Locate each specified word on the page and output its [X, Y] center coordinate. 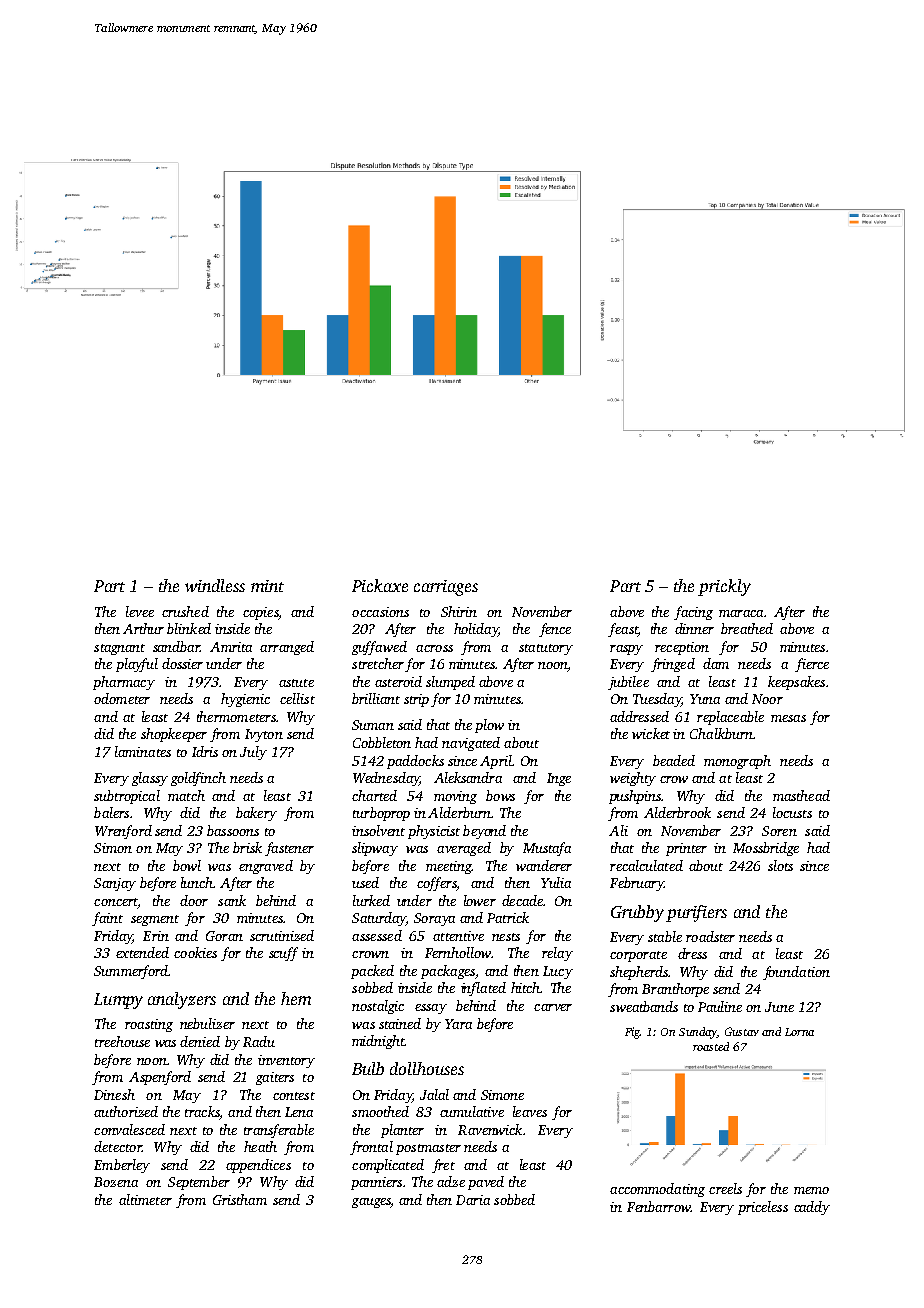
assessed [377, 935]
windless [215, 585]
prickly [724, 587]
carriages [446, 588]
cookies [195, 952]
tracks [202, 1113]
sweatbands [644, 1006]
